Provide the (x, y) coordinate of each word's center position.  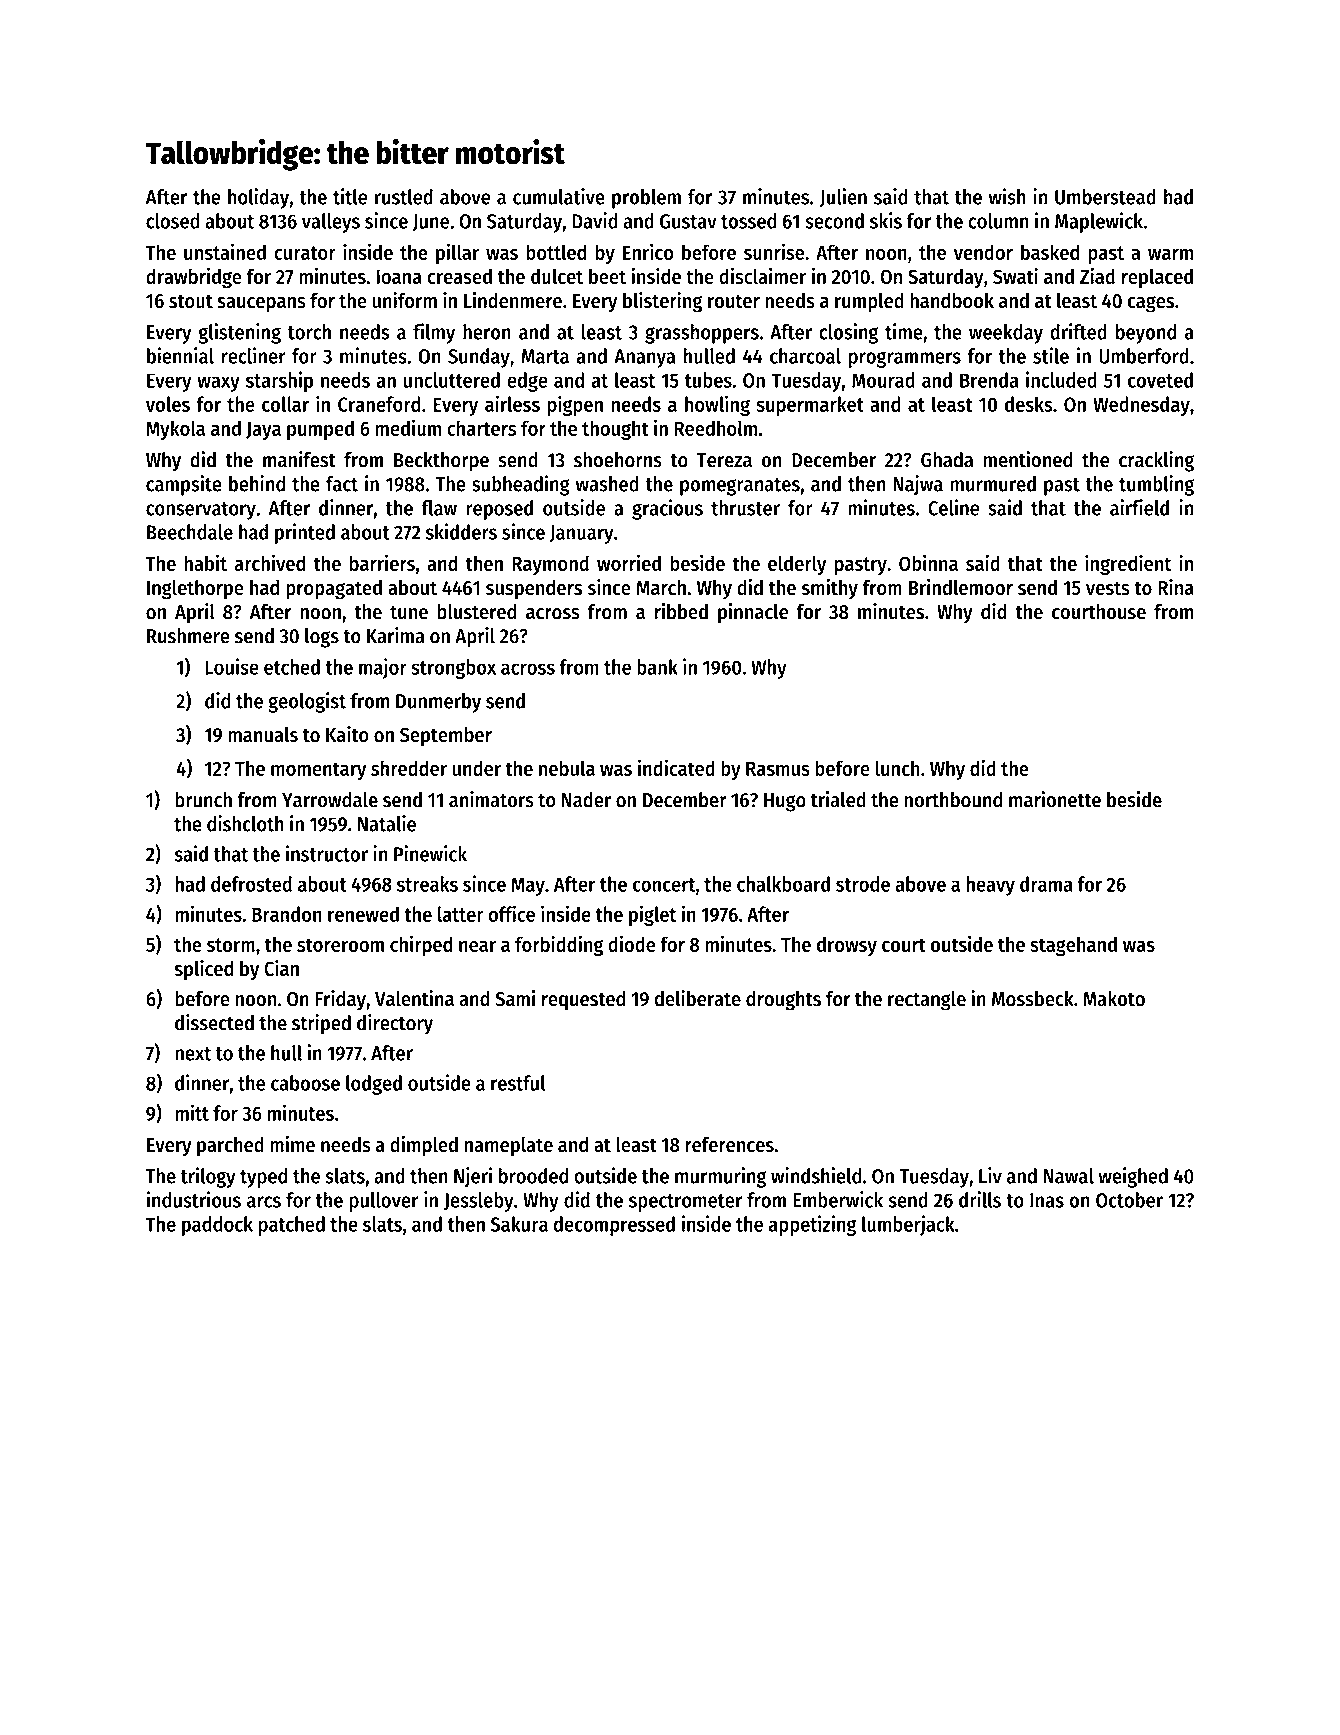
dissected (214, 1022)
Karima (395, 635)
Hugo (785, 802)
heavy (990, 886)
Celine (953, 507)
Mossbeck (1033, 999)
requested (583, 1001)
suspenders (534, 589)
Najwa (918, 485)
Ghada (947, 460)
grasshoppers (702, 334)
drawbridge (194, 278)
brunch (203, 800)
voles (168, 404)
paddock (217, 1226)
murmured (993, 484)
